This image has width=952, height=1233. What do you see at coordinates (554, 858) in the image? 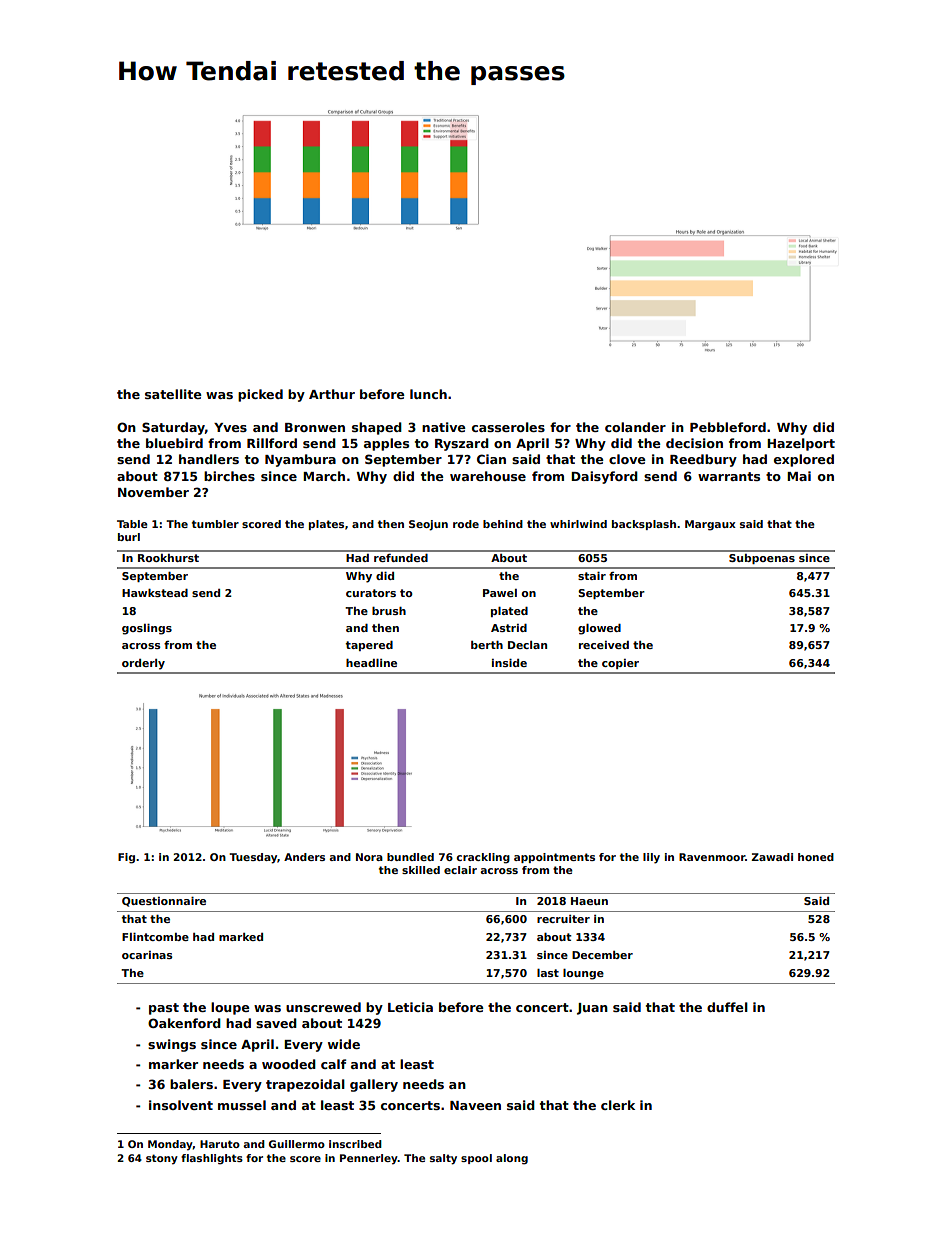
I see `appointments` at bounding box center [554, 858].
